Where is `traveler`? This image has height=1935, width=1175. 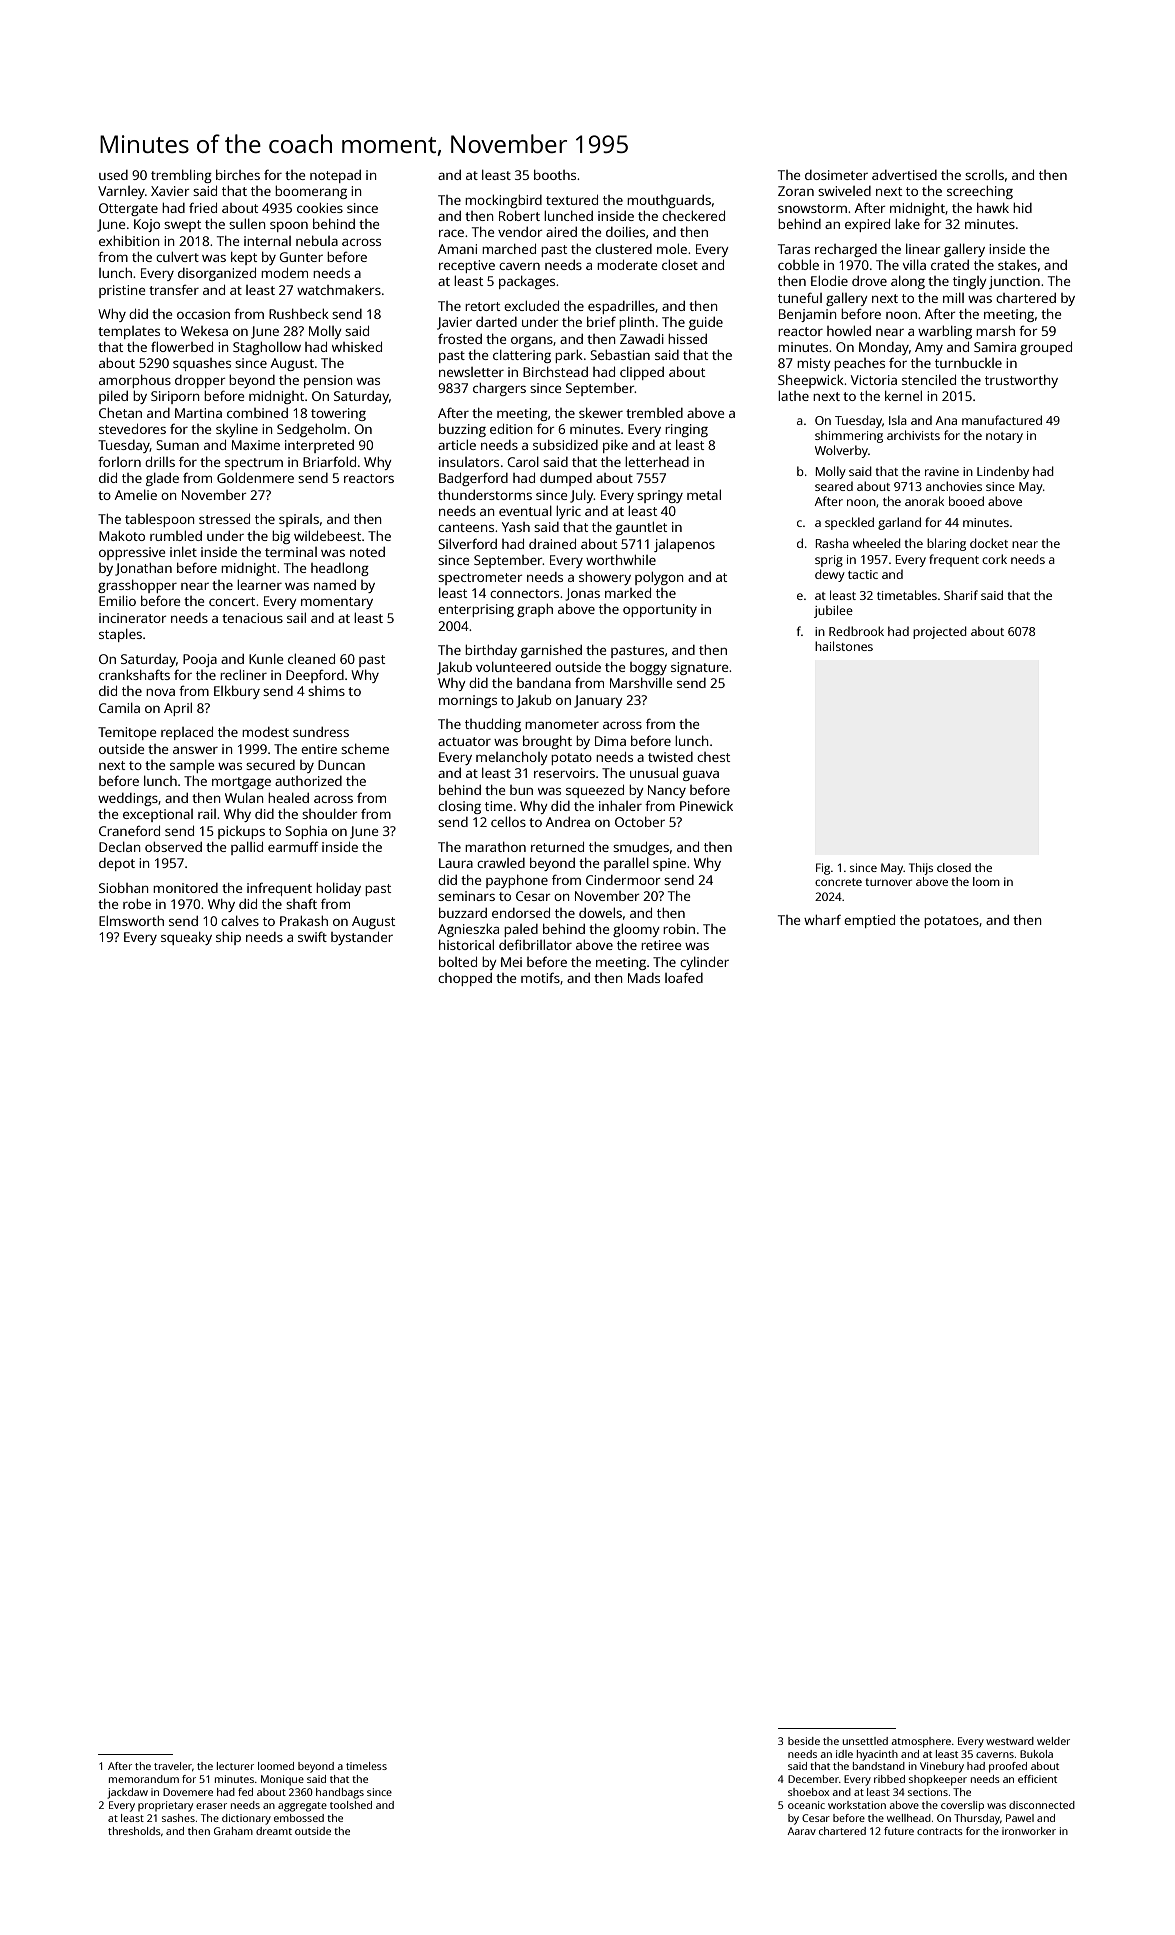
traveler is located at coordinates (173, 1766).
